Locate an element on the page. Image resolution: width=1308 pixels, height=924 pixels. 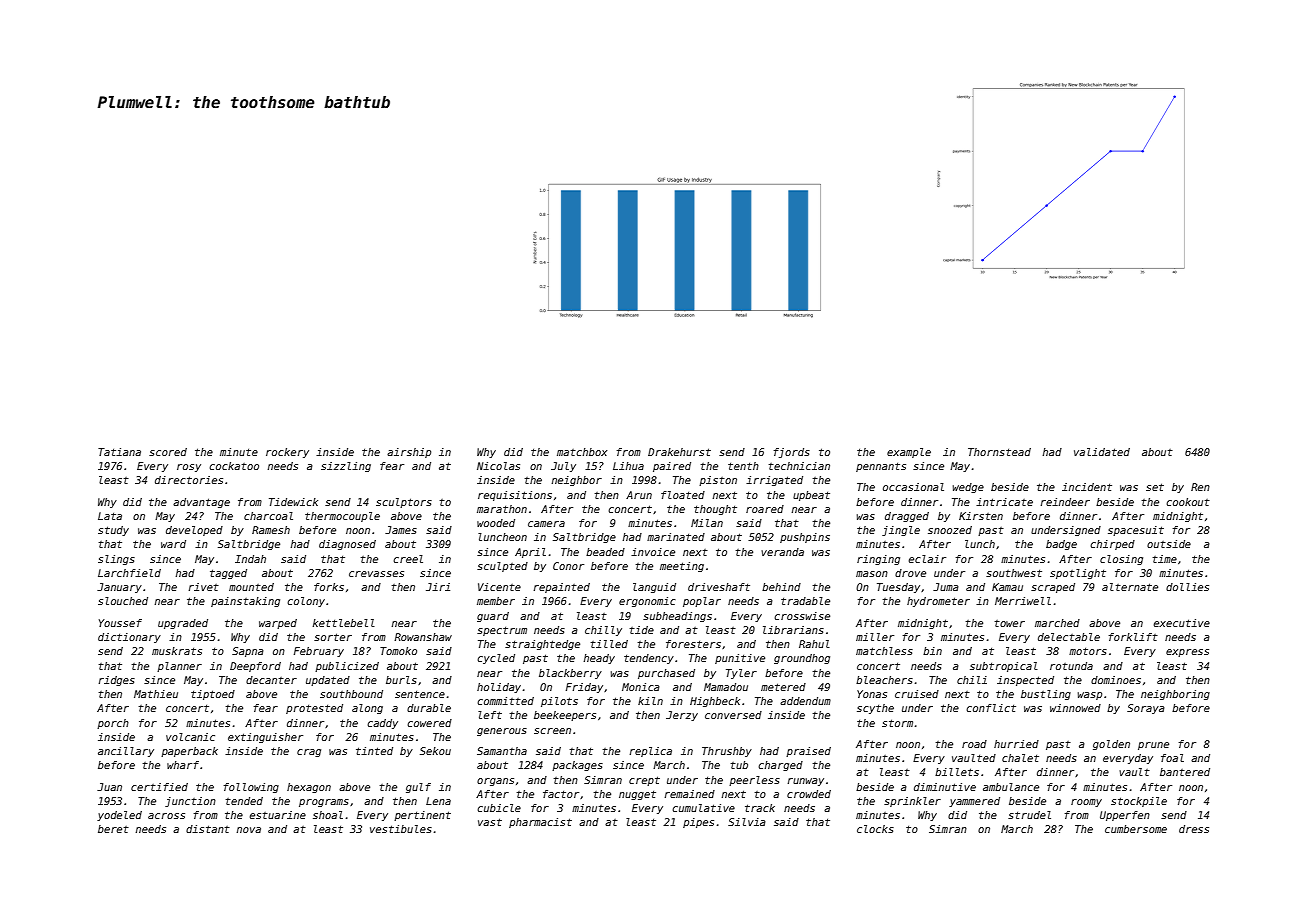
caddy is located at coordinates (382, 724).
